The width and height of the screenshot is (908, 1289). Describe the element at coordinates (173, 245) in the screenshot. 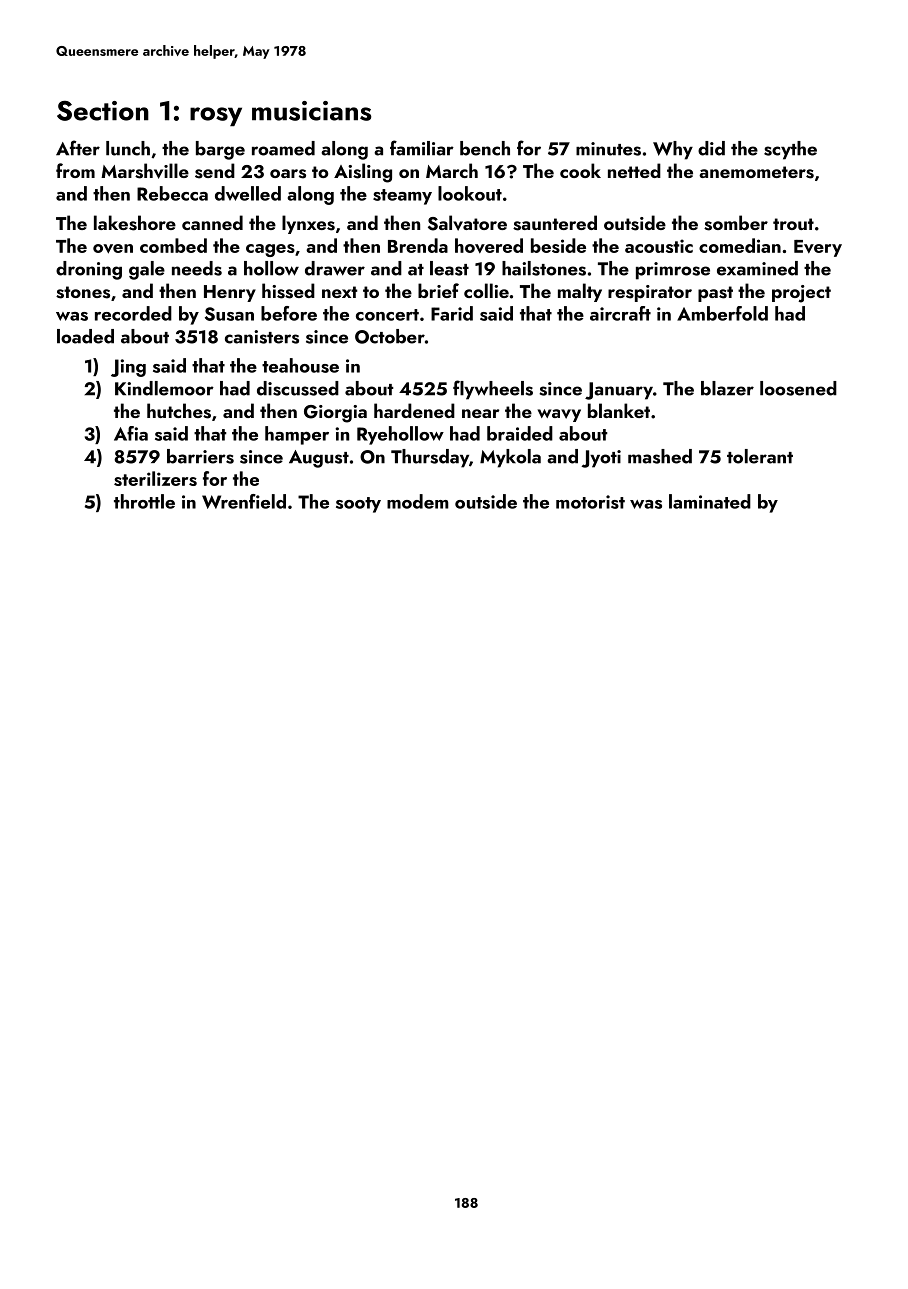

I see `combed` at that location.
